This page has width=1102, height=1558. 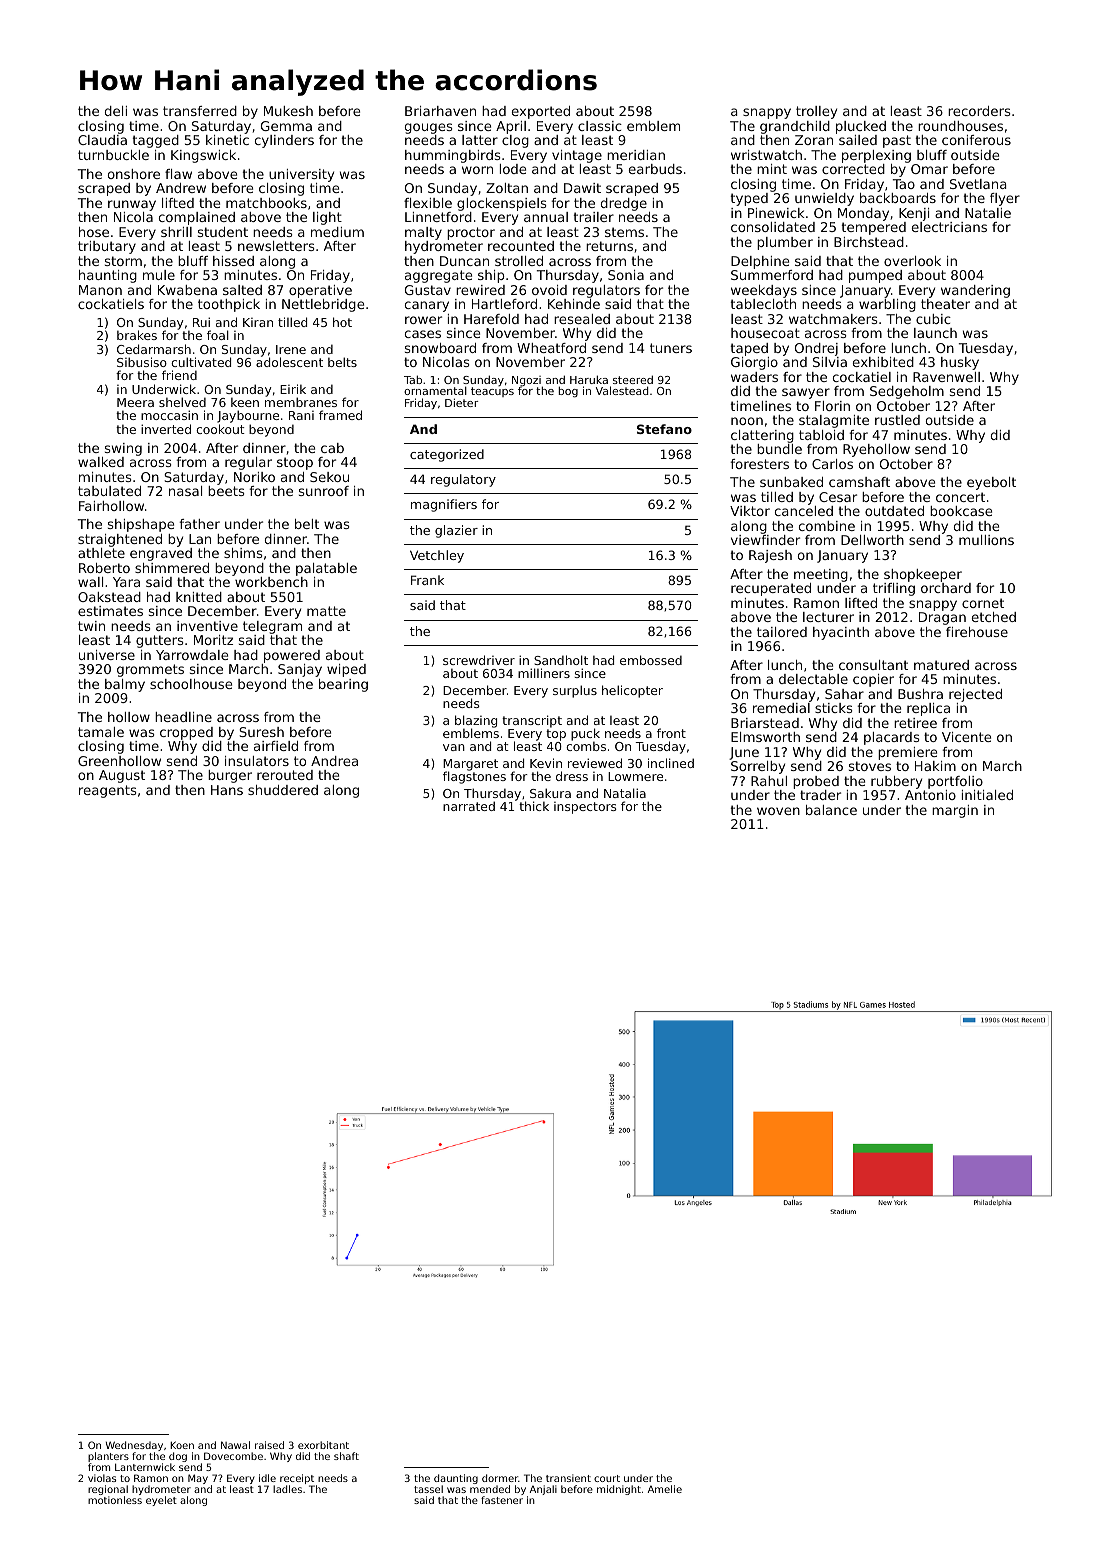 I want to click on university, so click(x=301, y=175).
